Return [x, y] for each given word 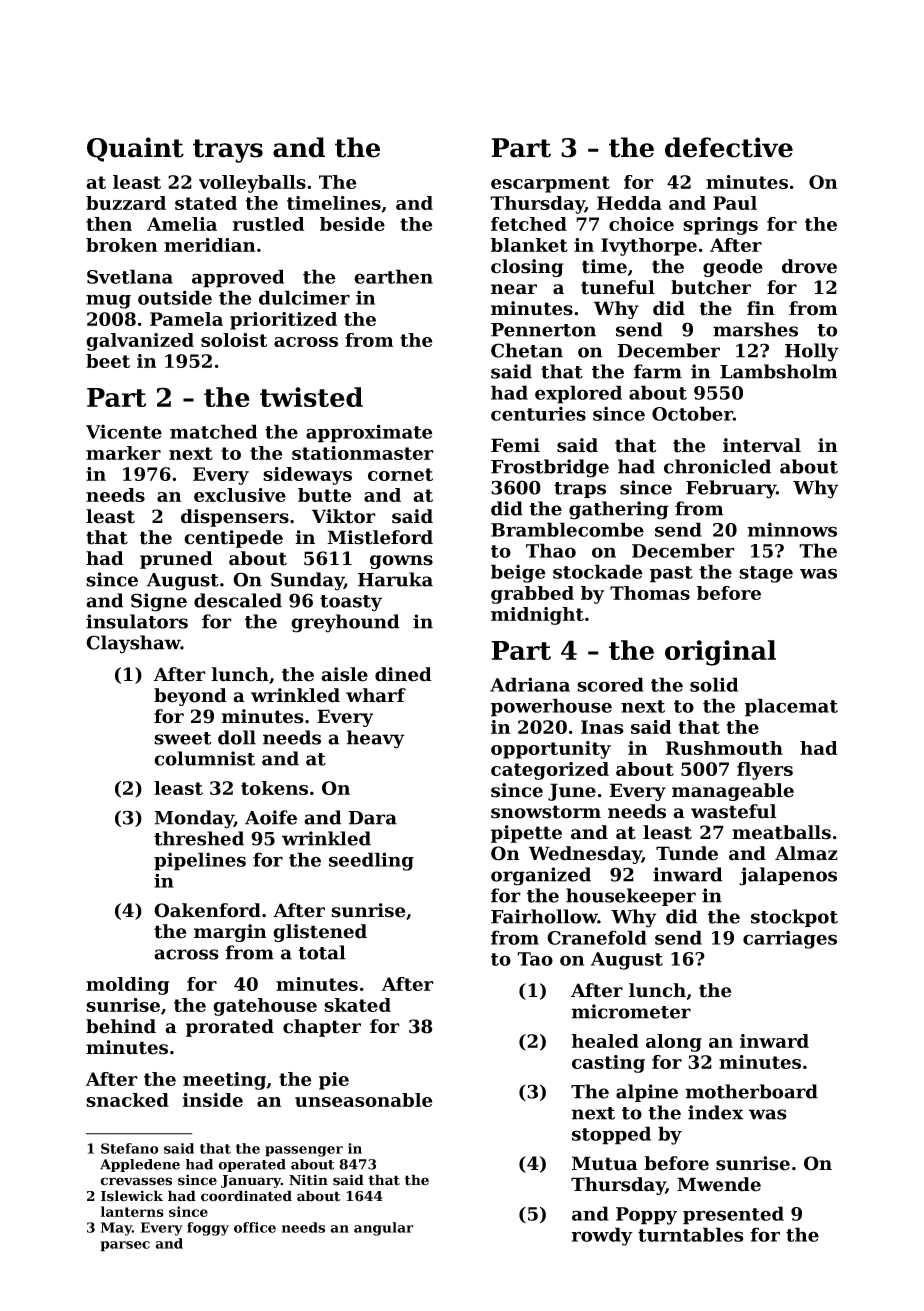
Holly [812, 352]
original [720, 653]
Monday [194, 819]
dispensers [235, 518]
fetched [529, 224]
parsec [125, 1246]
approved [238, 278]
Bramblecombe [567, 529]
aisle [344, 674]
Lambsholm [778, 371]
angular [384, 1229]
